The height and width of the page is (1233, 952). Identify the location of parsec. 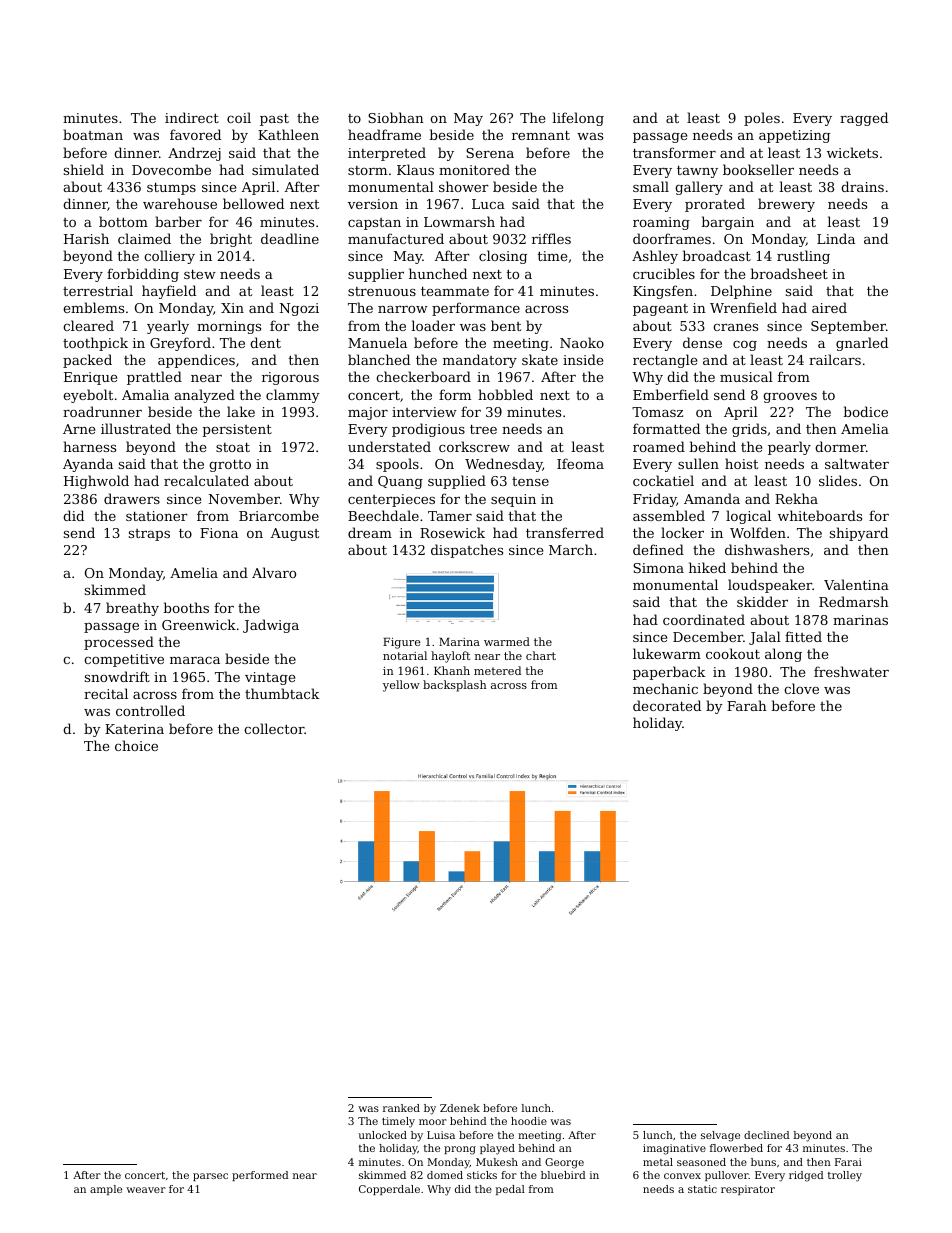
(210, 1177).
